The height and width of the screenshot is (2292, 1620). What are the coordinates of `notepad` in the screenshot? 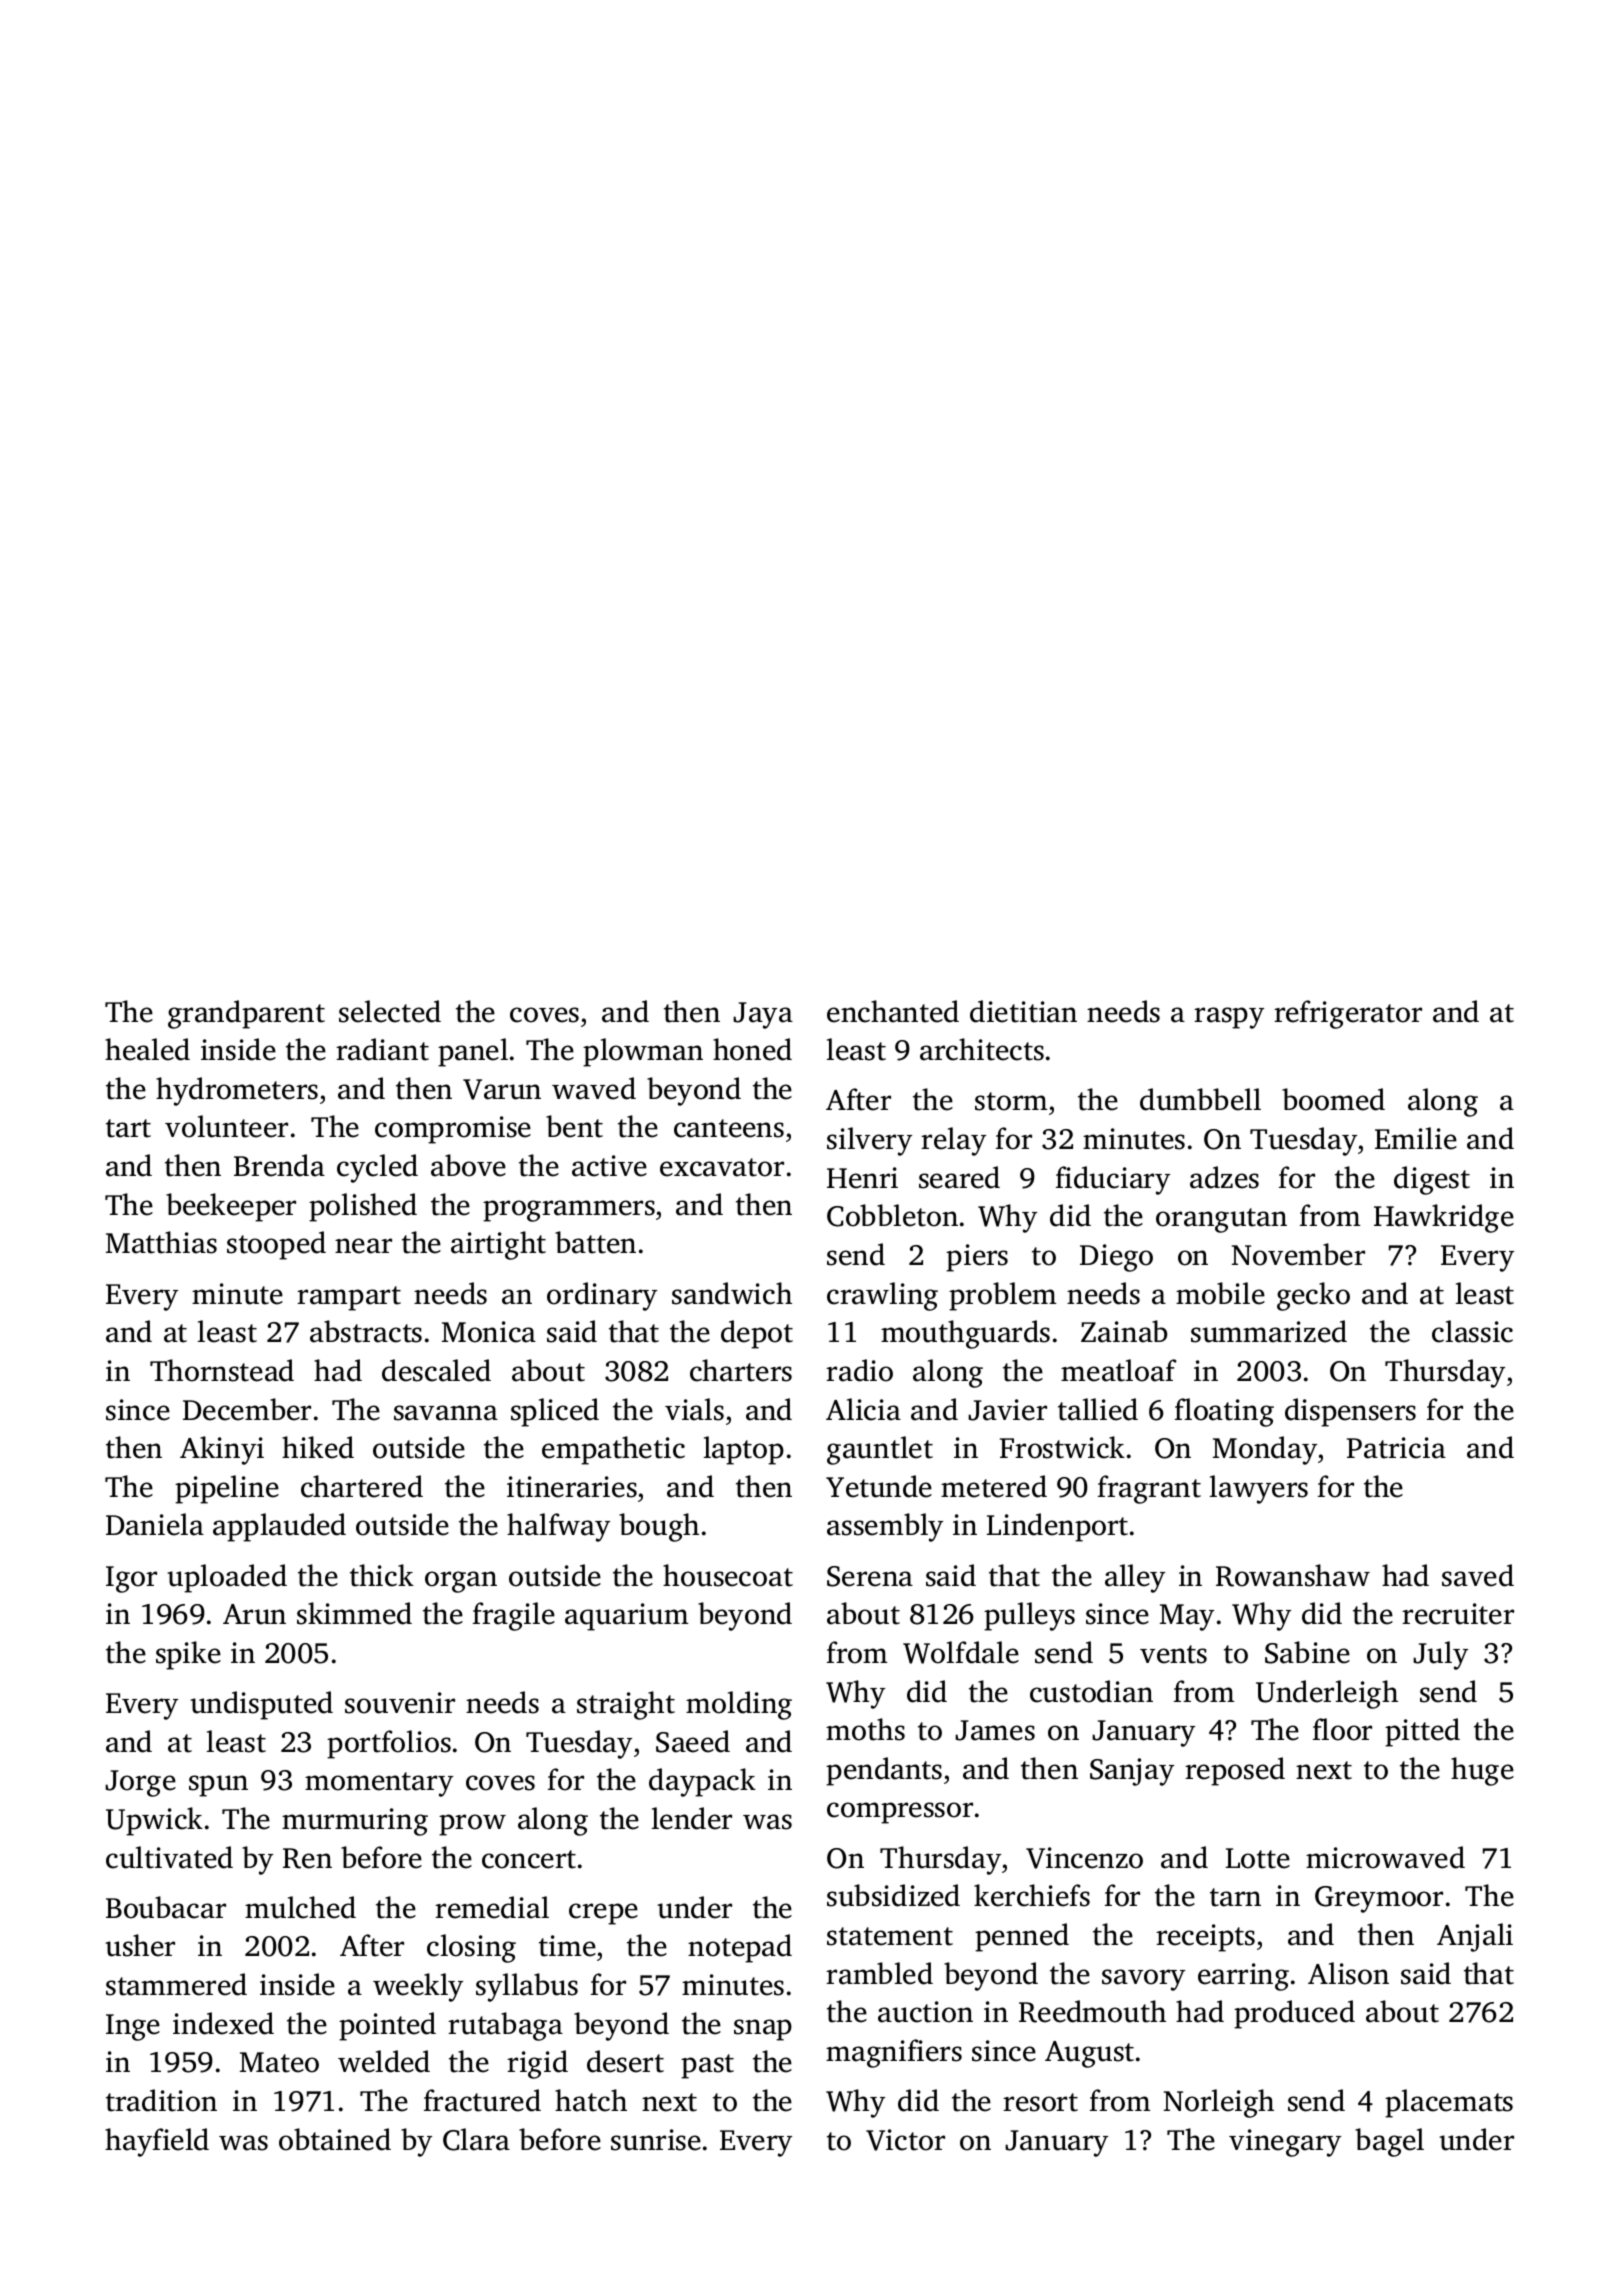 It's located at (740, 1948).
